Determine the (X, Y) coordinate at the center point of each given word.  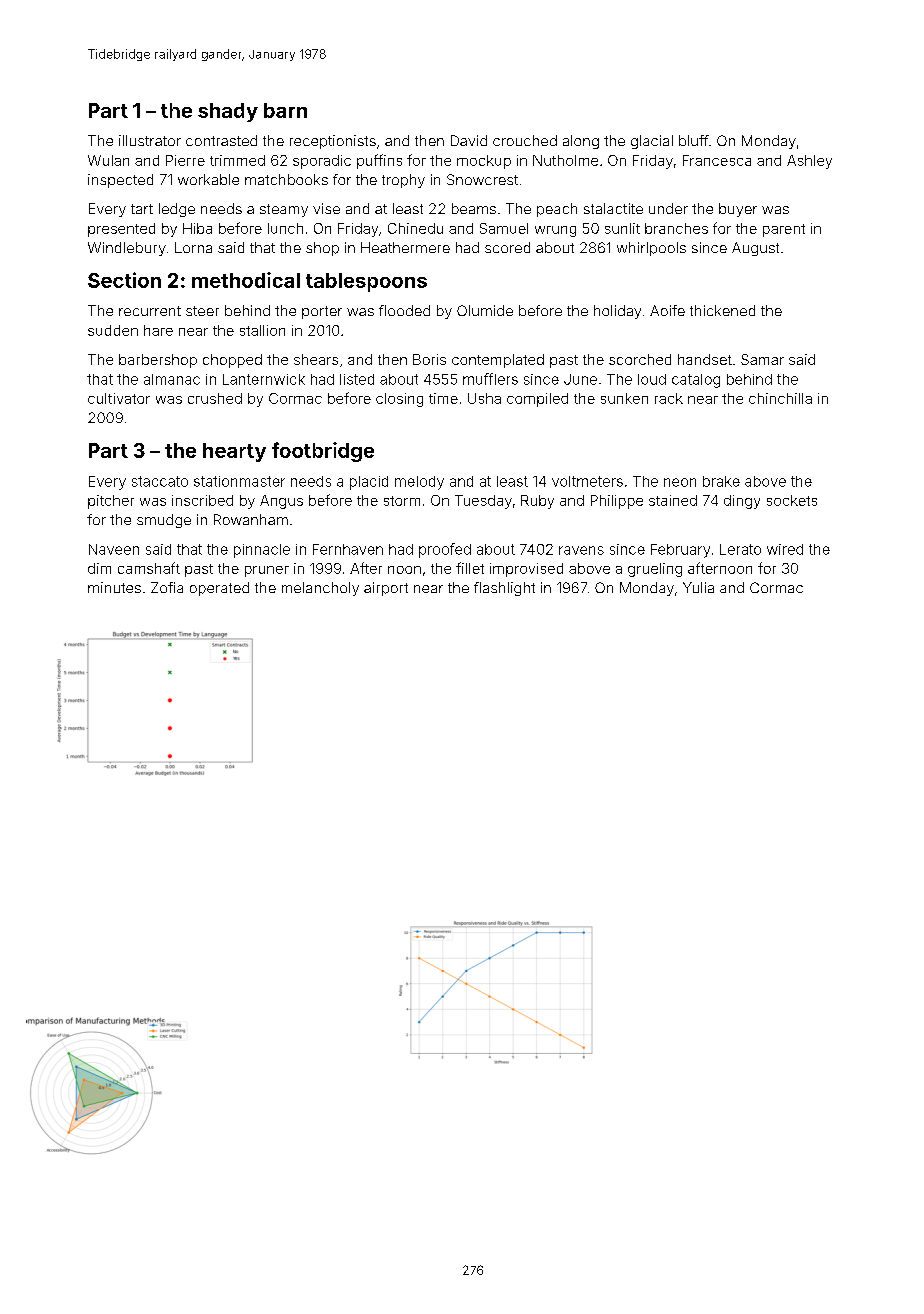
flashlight (504, 589)
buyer (738, 210)
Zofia (167, 587)
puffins (379, 161)
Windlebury (127, 249)
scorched (640, 359)
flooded (404, 310)
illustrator (150, 140)
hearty (234, 452)
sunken (624, 398)
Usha (484, 398)
